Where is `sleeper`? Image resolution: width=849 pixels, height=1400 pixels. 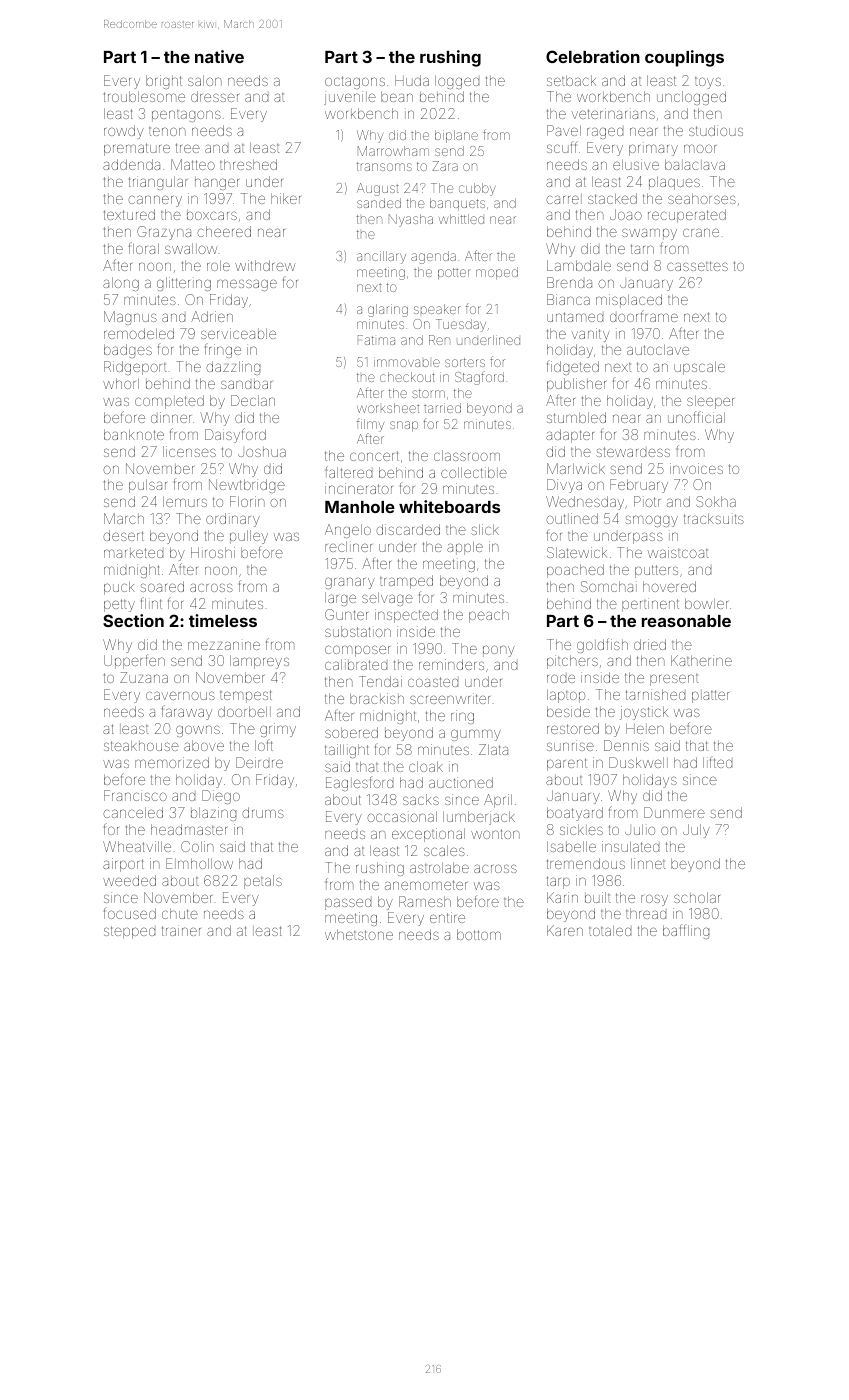
sleeper is located at coordinates (710, 402).
